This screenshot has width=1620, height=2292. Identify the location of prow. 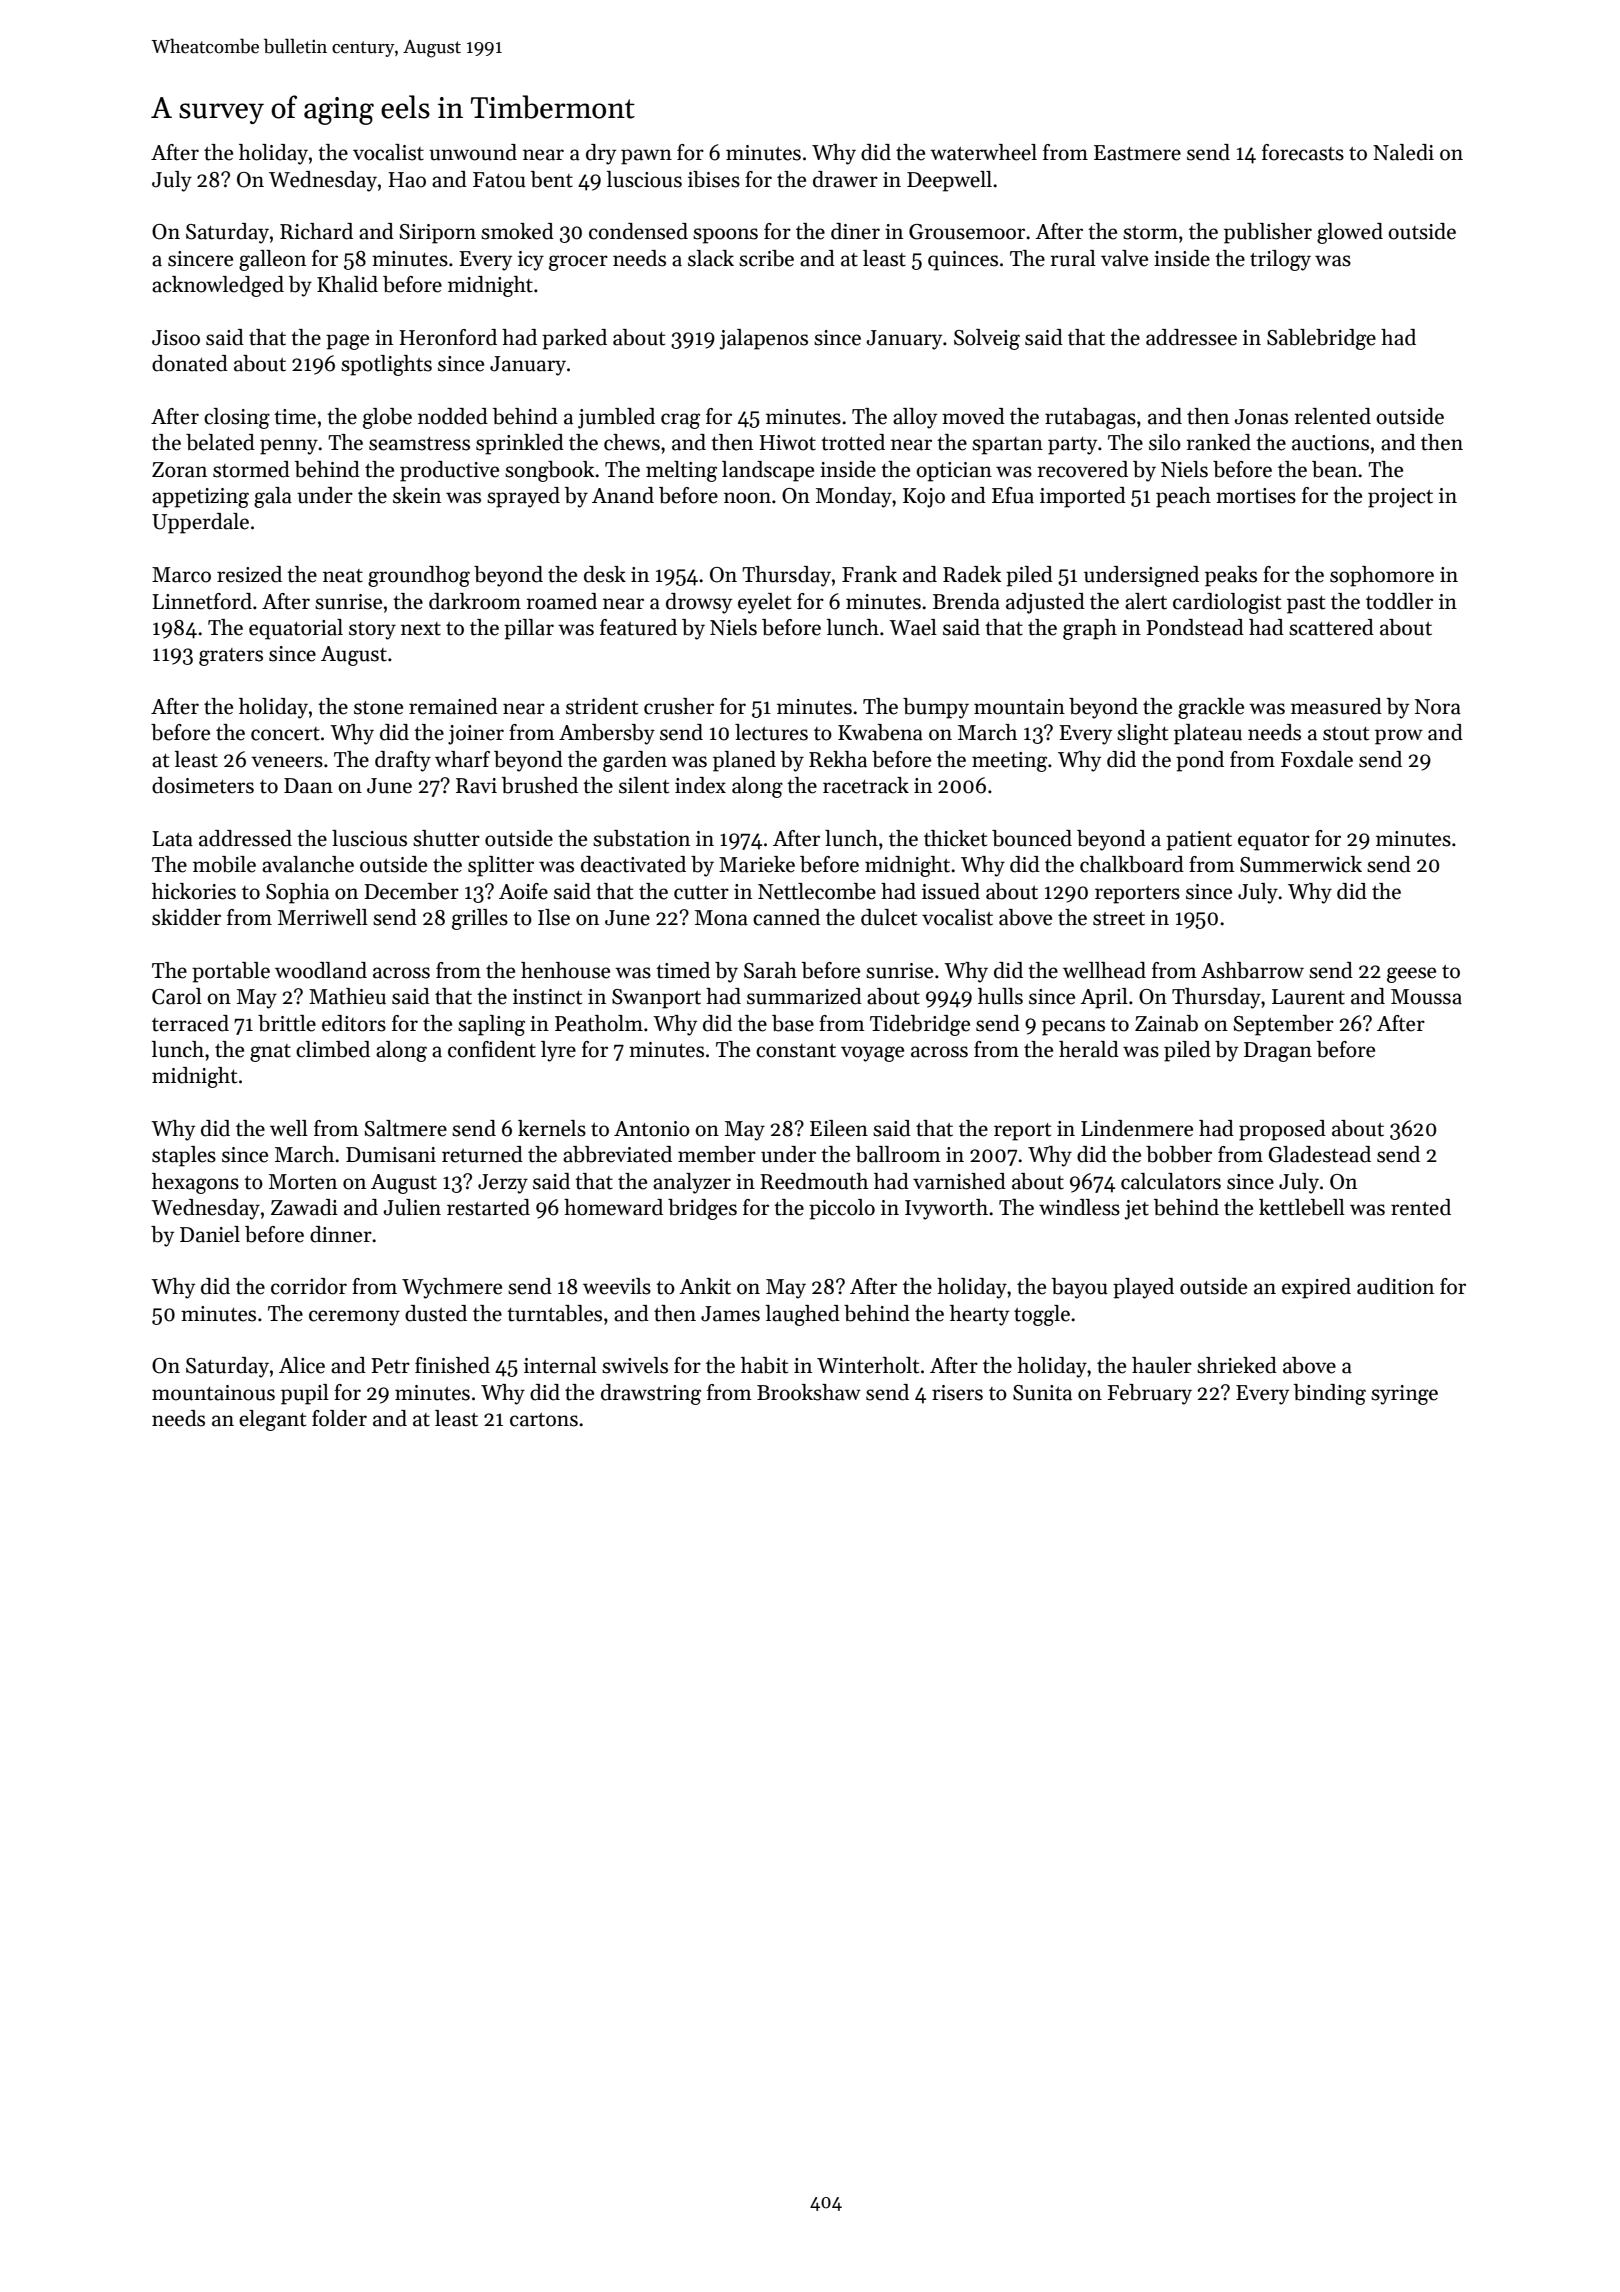
(1399, 737).
